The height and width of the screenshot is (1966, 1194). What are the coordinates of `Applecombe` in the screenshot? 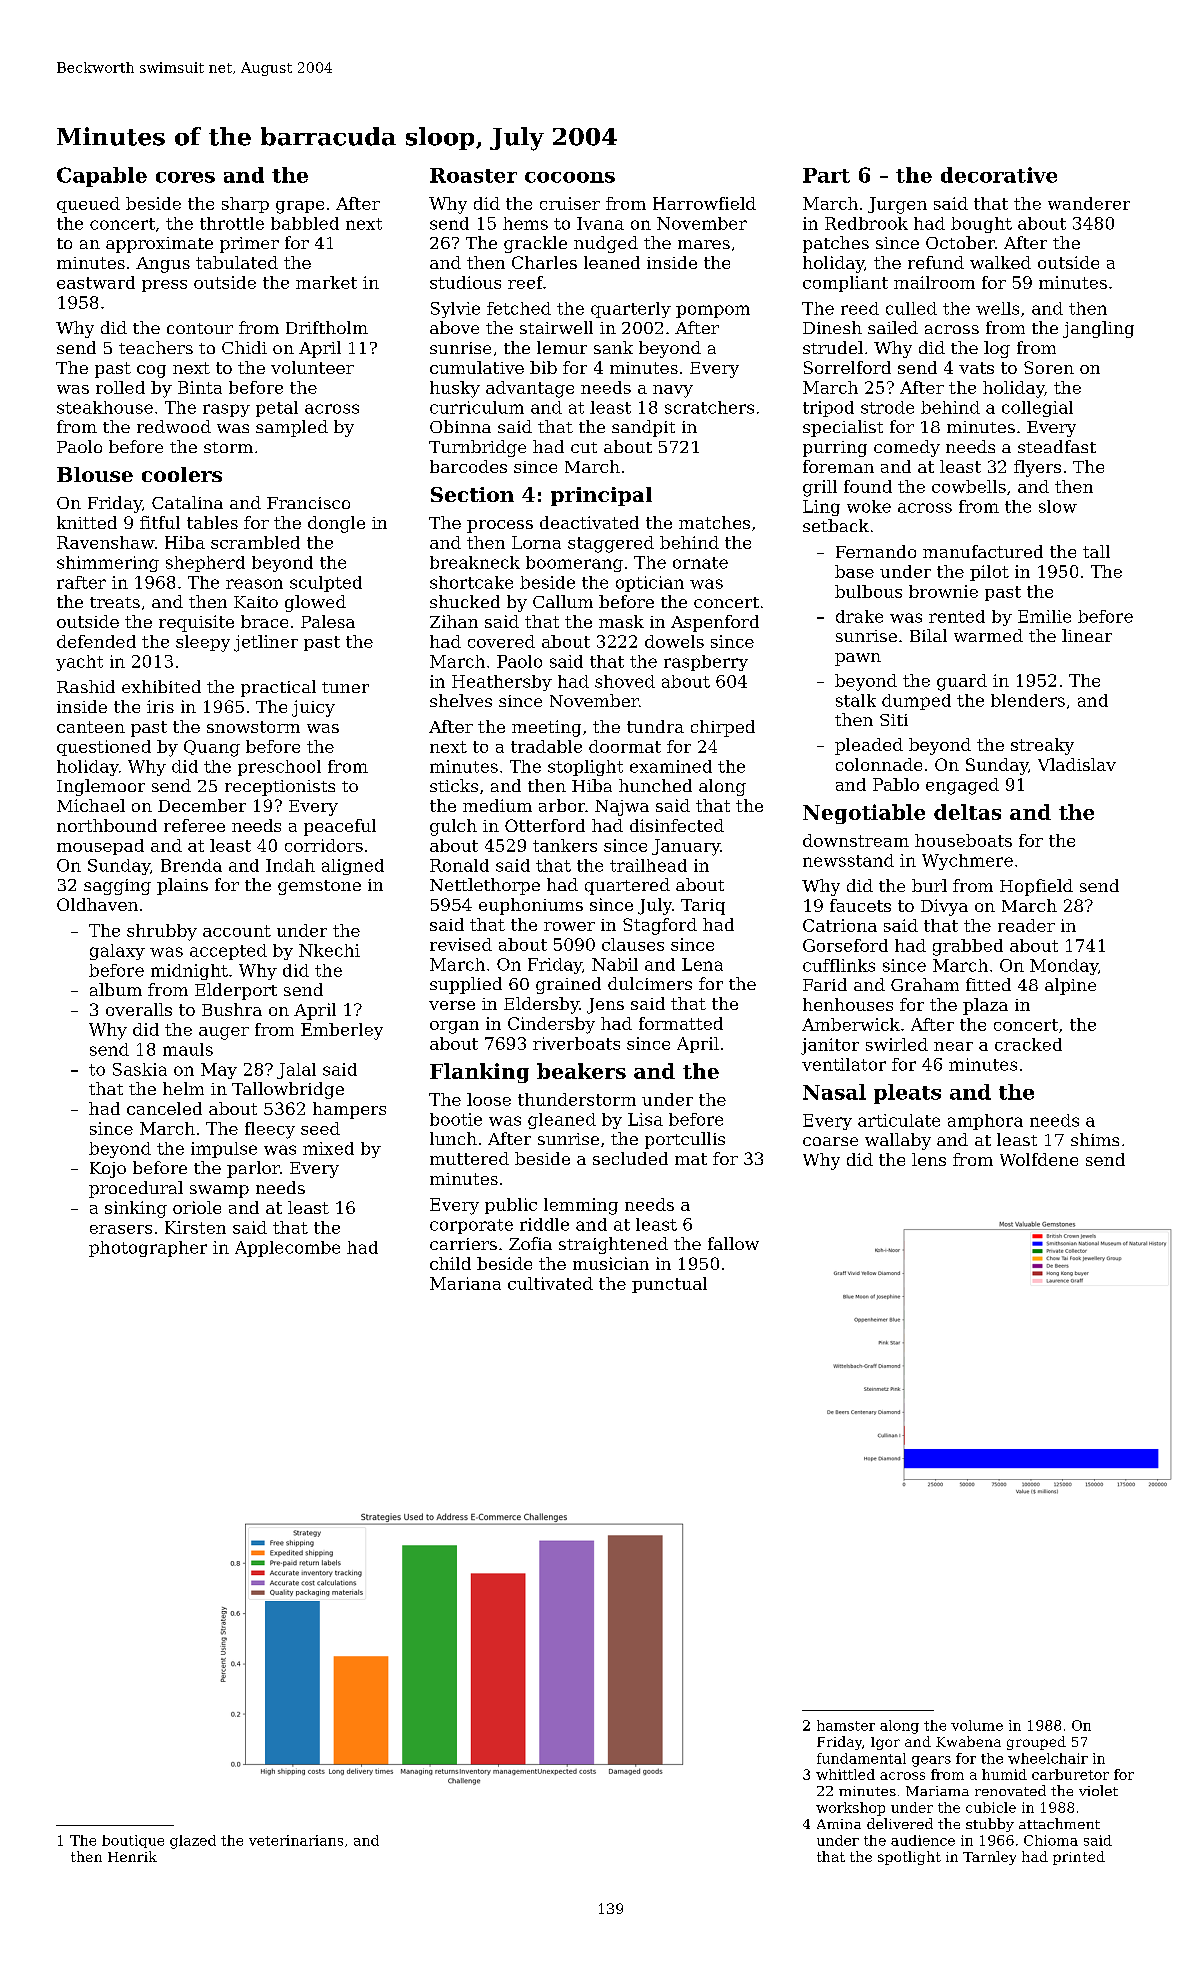 It's located at (287, 1249).
